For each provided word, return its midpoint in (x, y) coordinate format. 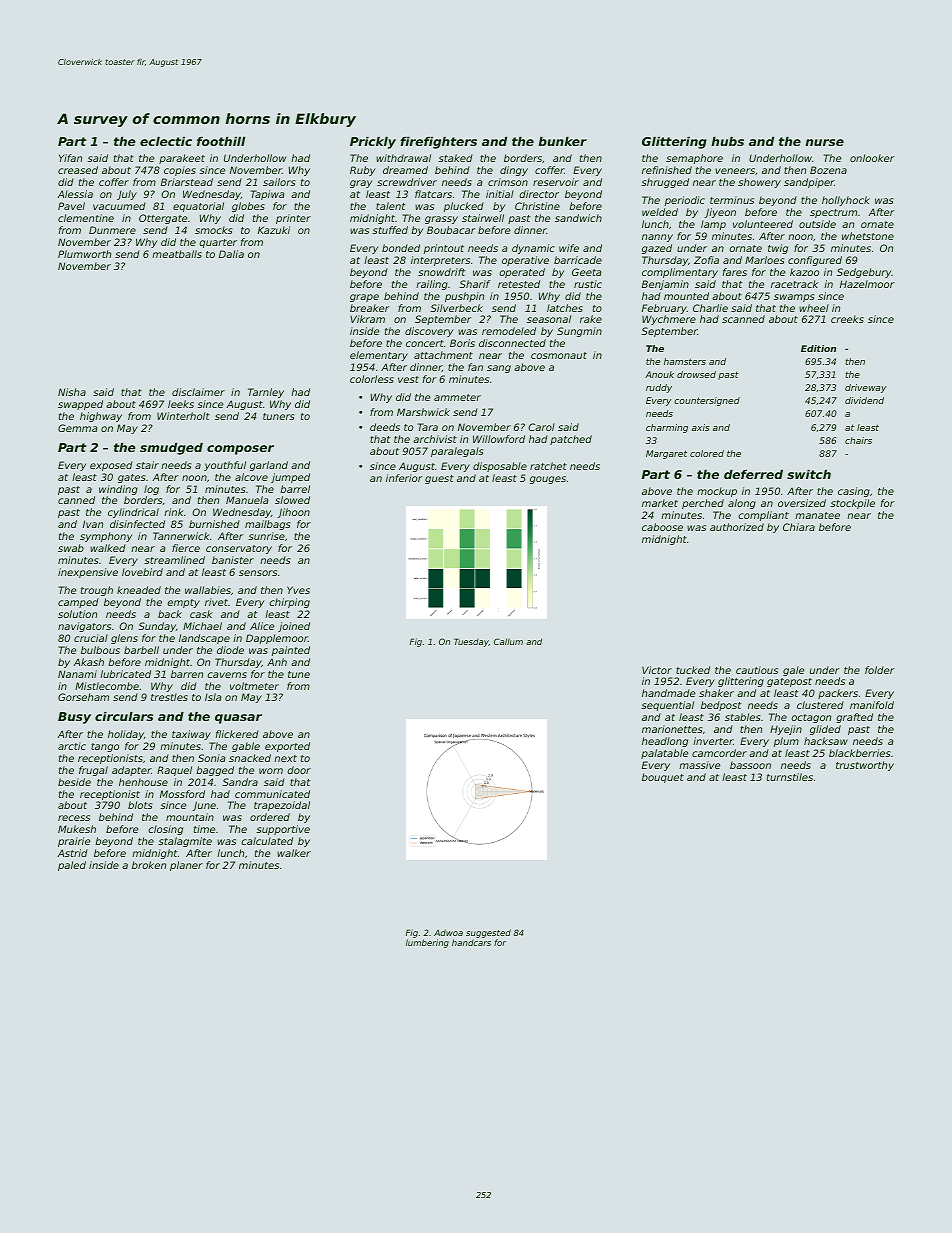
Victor (657, 670)
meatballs (177, 254)
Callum (508, 641)
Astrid (73, 853)
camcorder (719, 753)
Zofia (706, 260)
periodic (685, 201)
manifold (872, 705)
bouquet (663, 778)
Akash (89, 662)
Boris (462, 343)
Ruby (362, 171)
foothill (221, 141)
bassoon (750, 765)
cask (201, 614)
